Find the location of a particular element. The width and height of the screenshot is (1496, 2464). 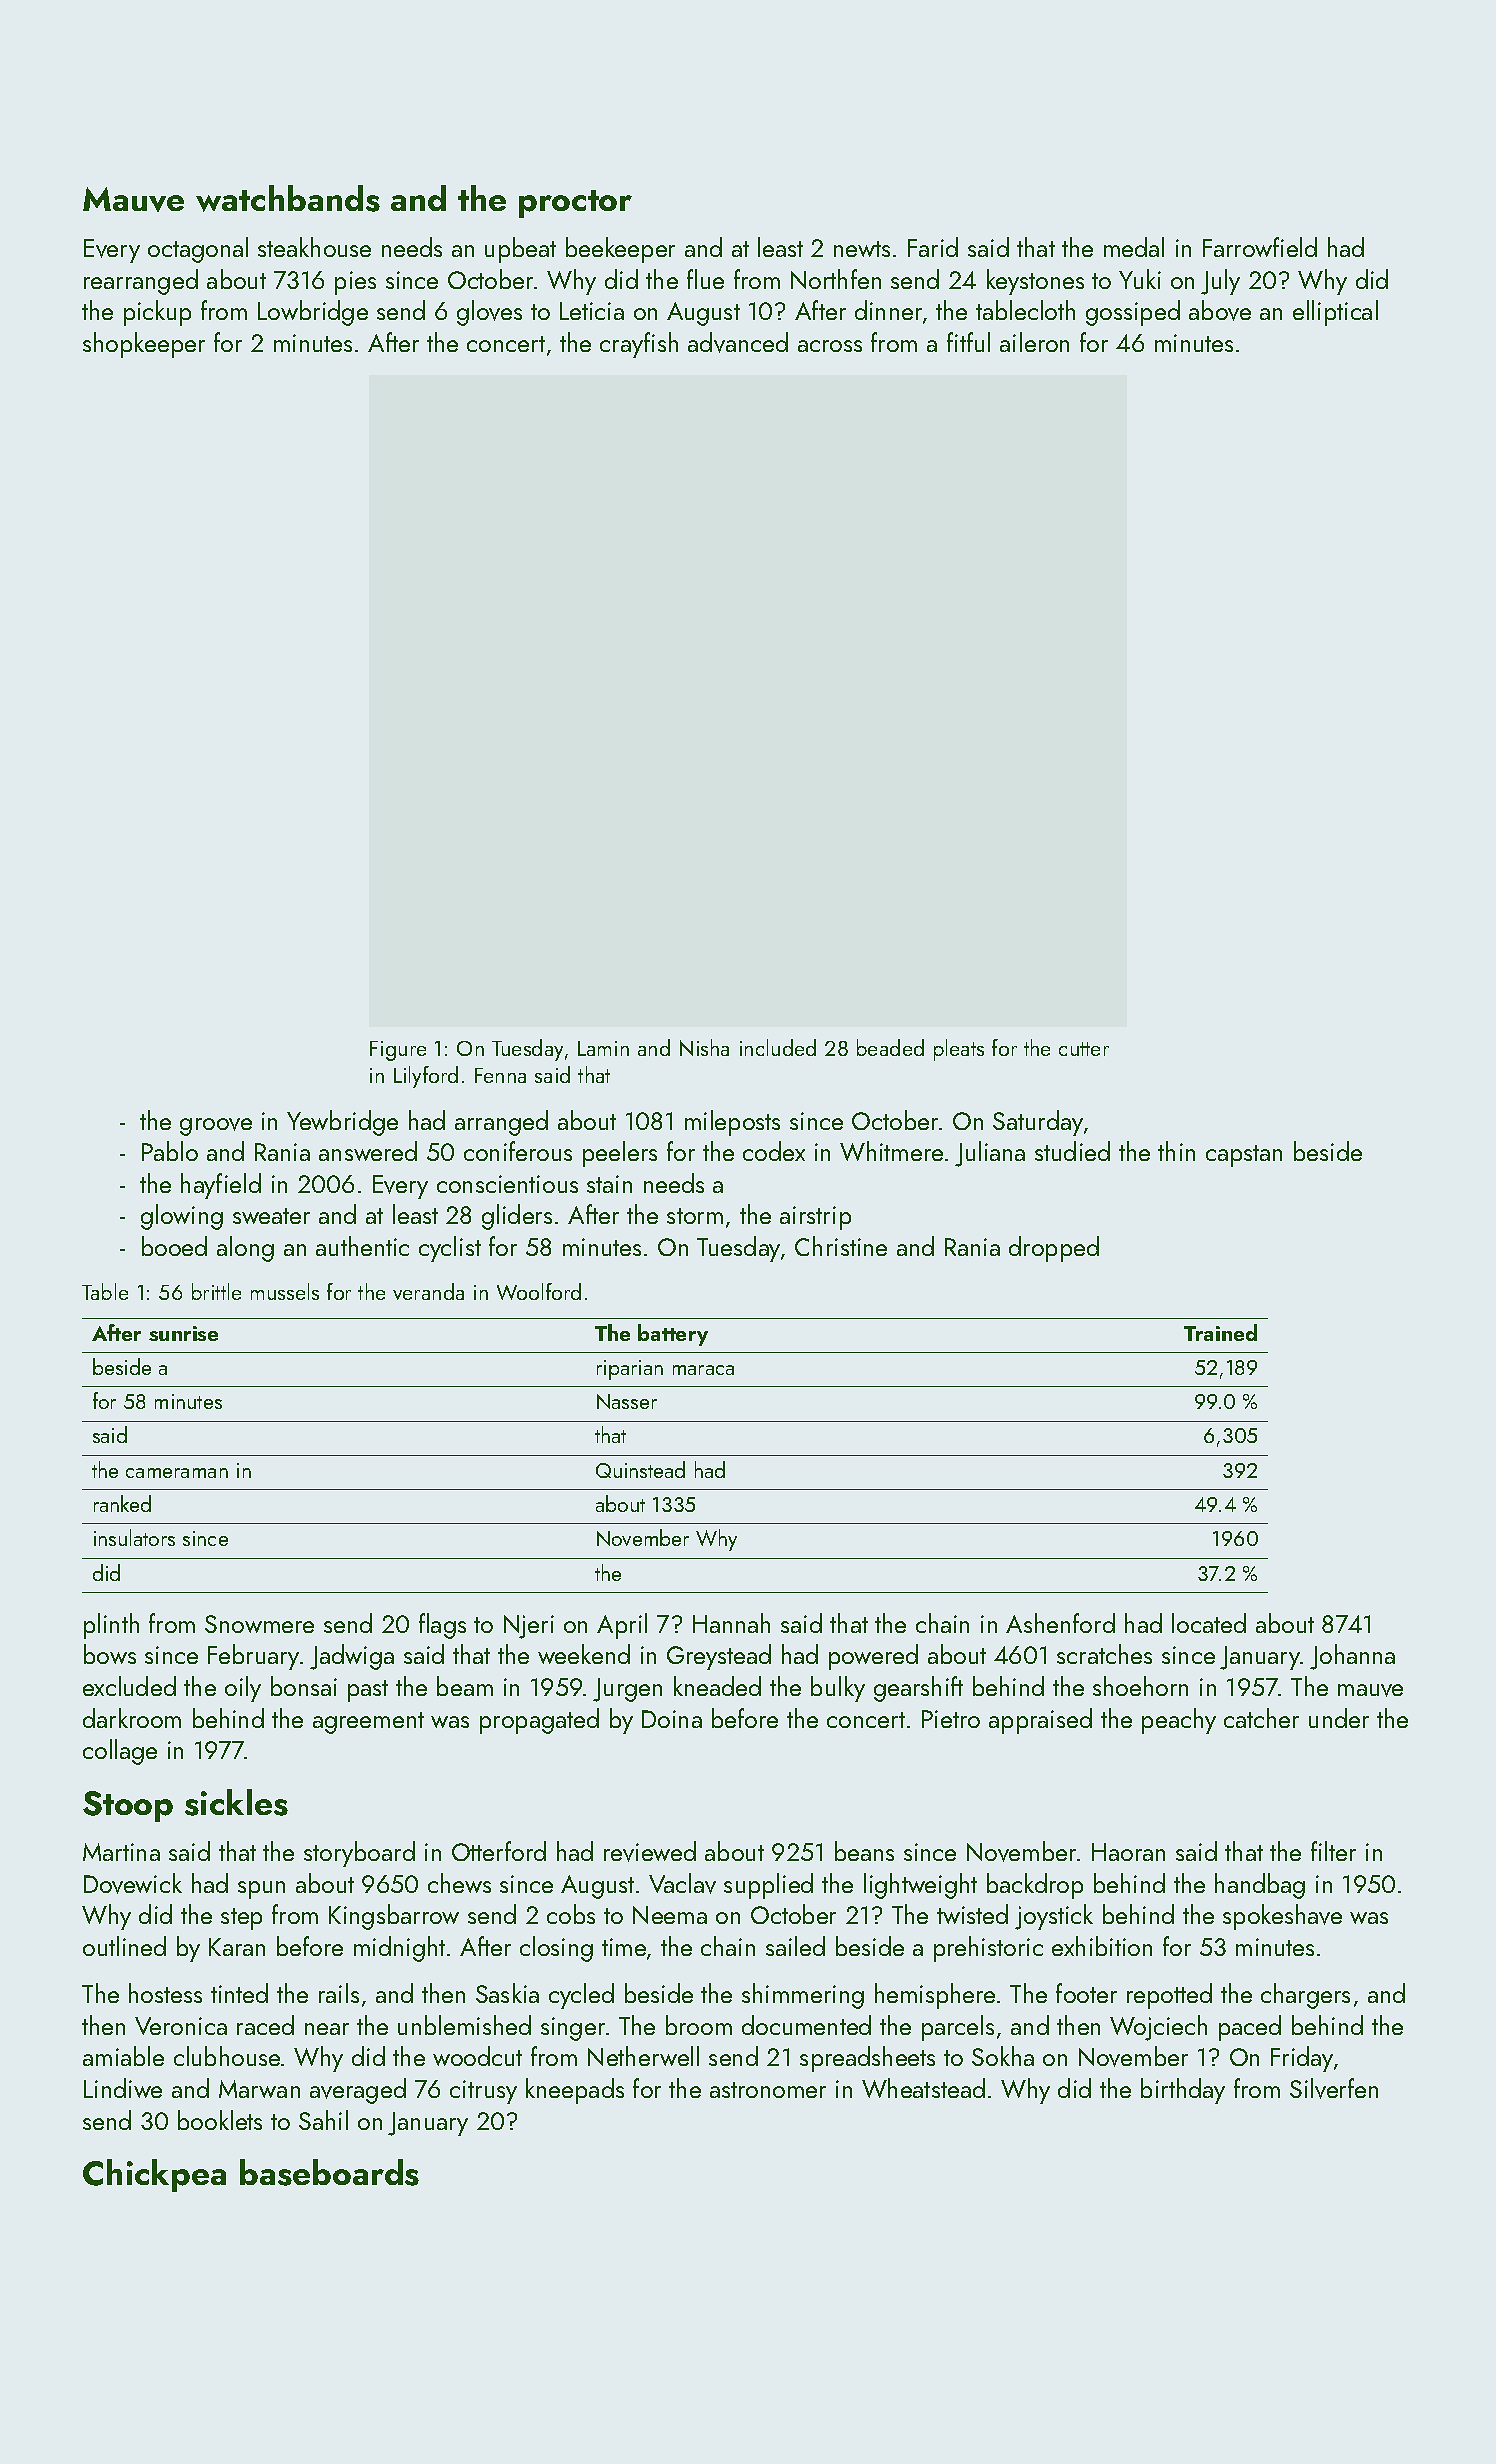

Farrowfield is located at coordinates (1260, 247).
